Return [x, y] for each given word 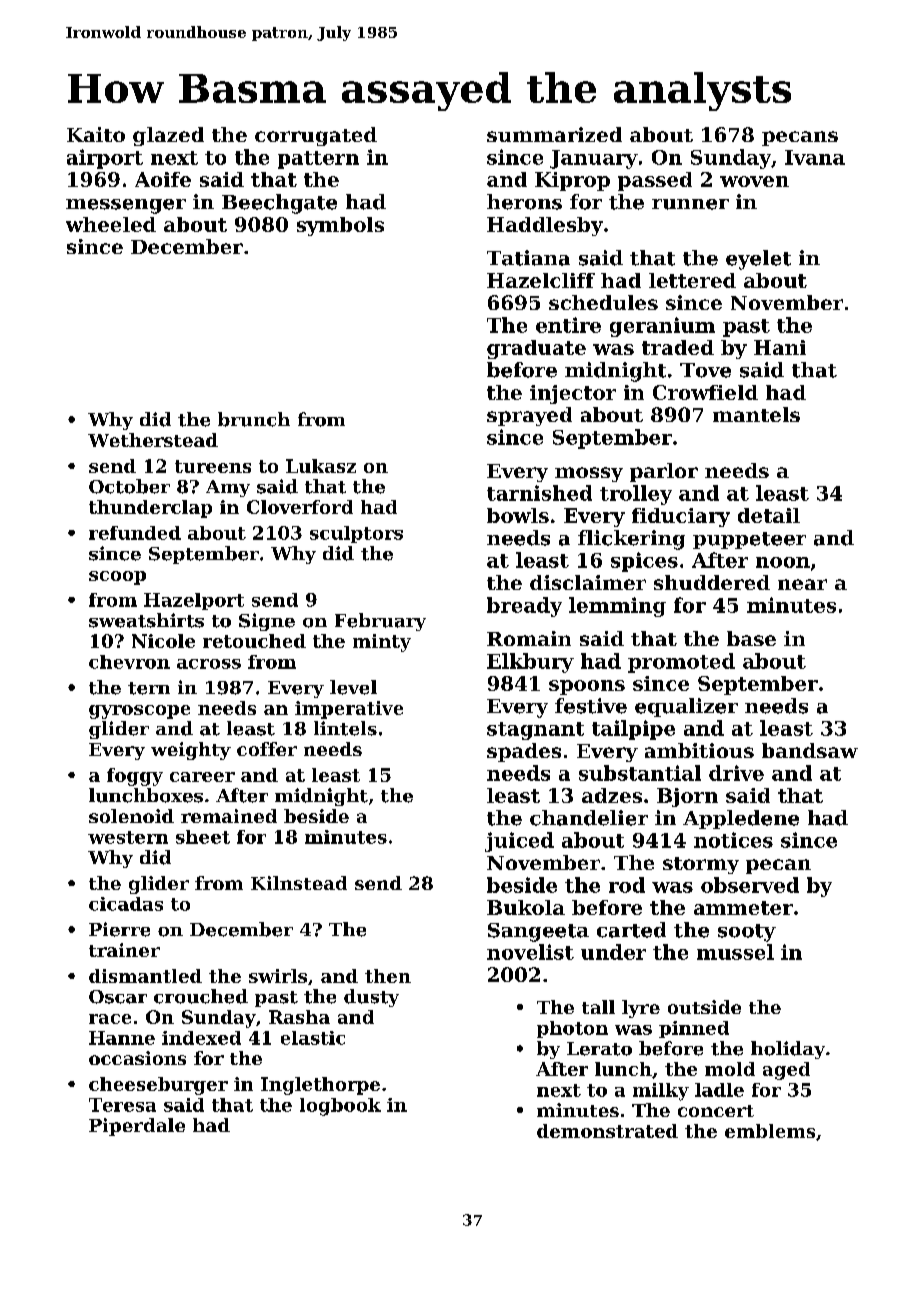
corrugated [316, 136]
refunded [135, 533]
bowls [518, 515]
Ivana [815, 157]
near [802, 584]
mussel [735, 952]
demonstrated [607, 1131]
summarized [554, 134]
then [388, 976]
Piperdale [137, 1127]
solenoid [131, 816]
